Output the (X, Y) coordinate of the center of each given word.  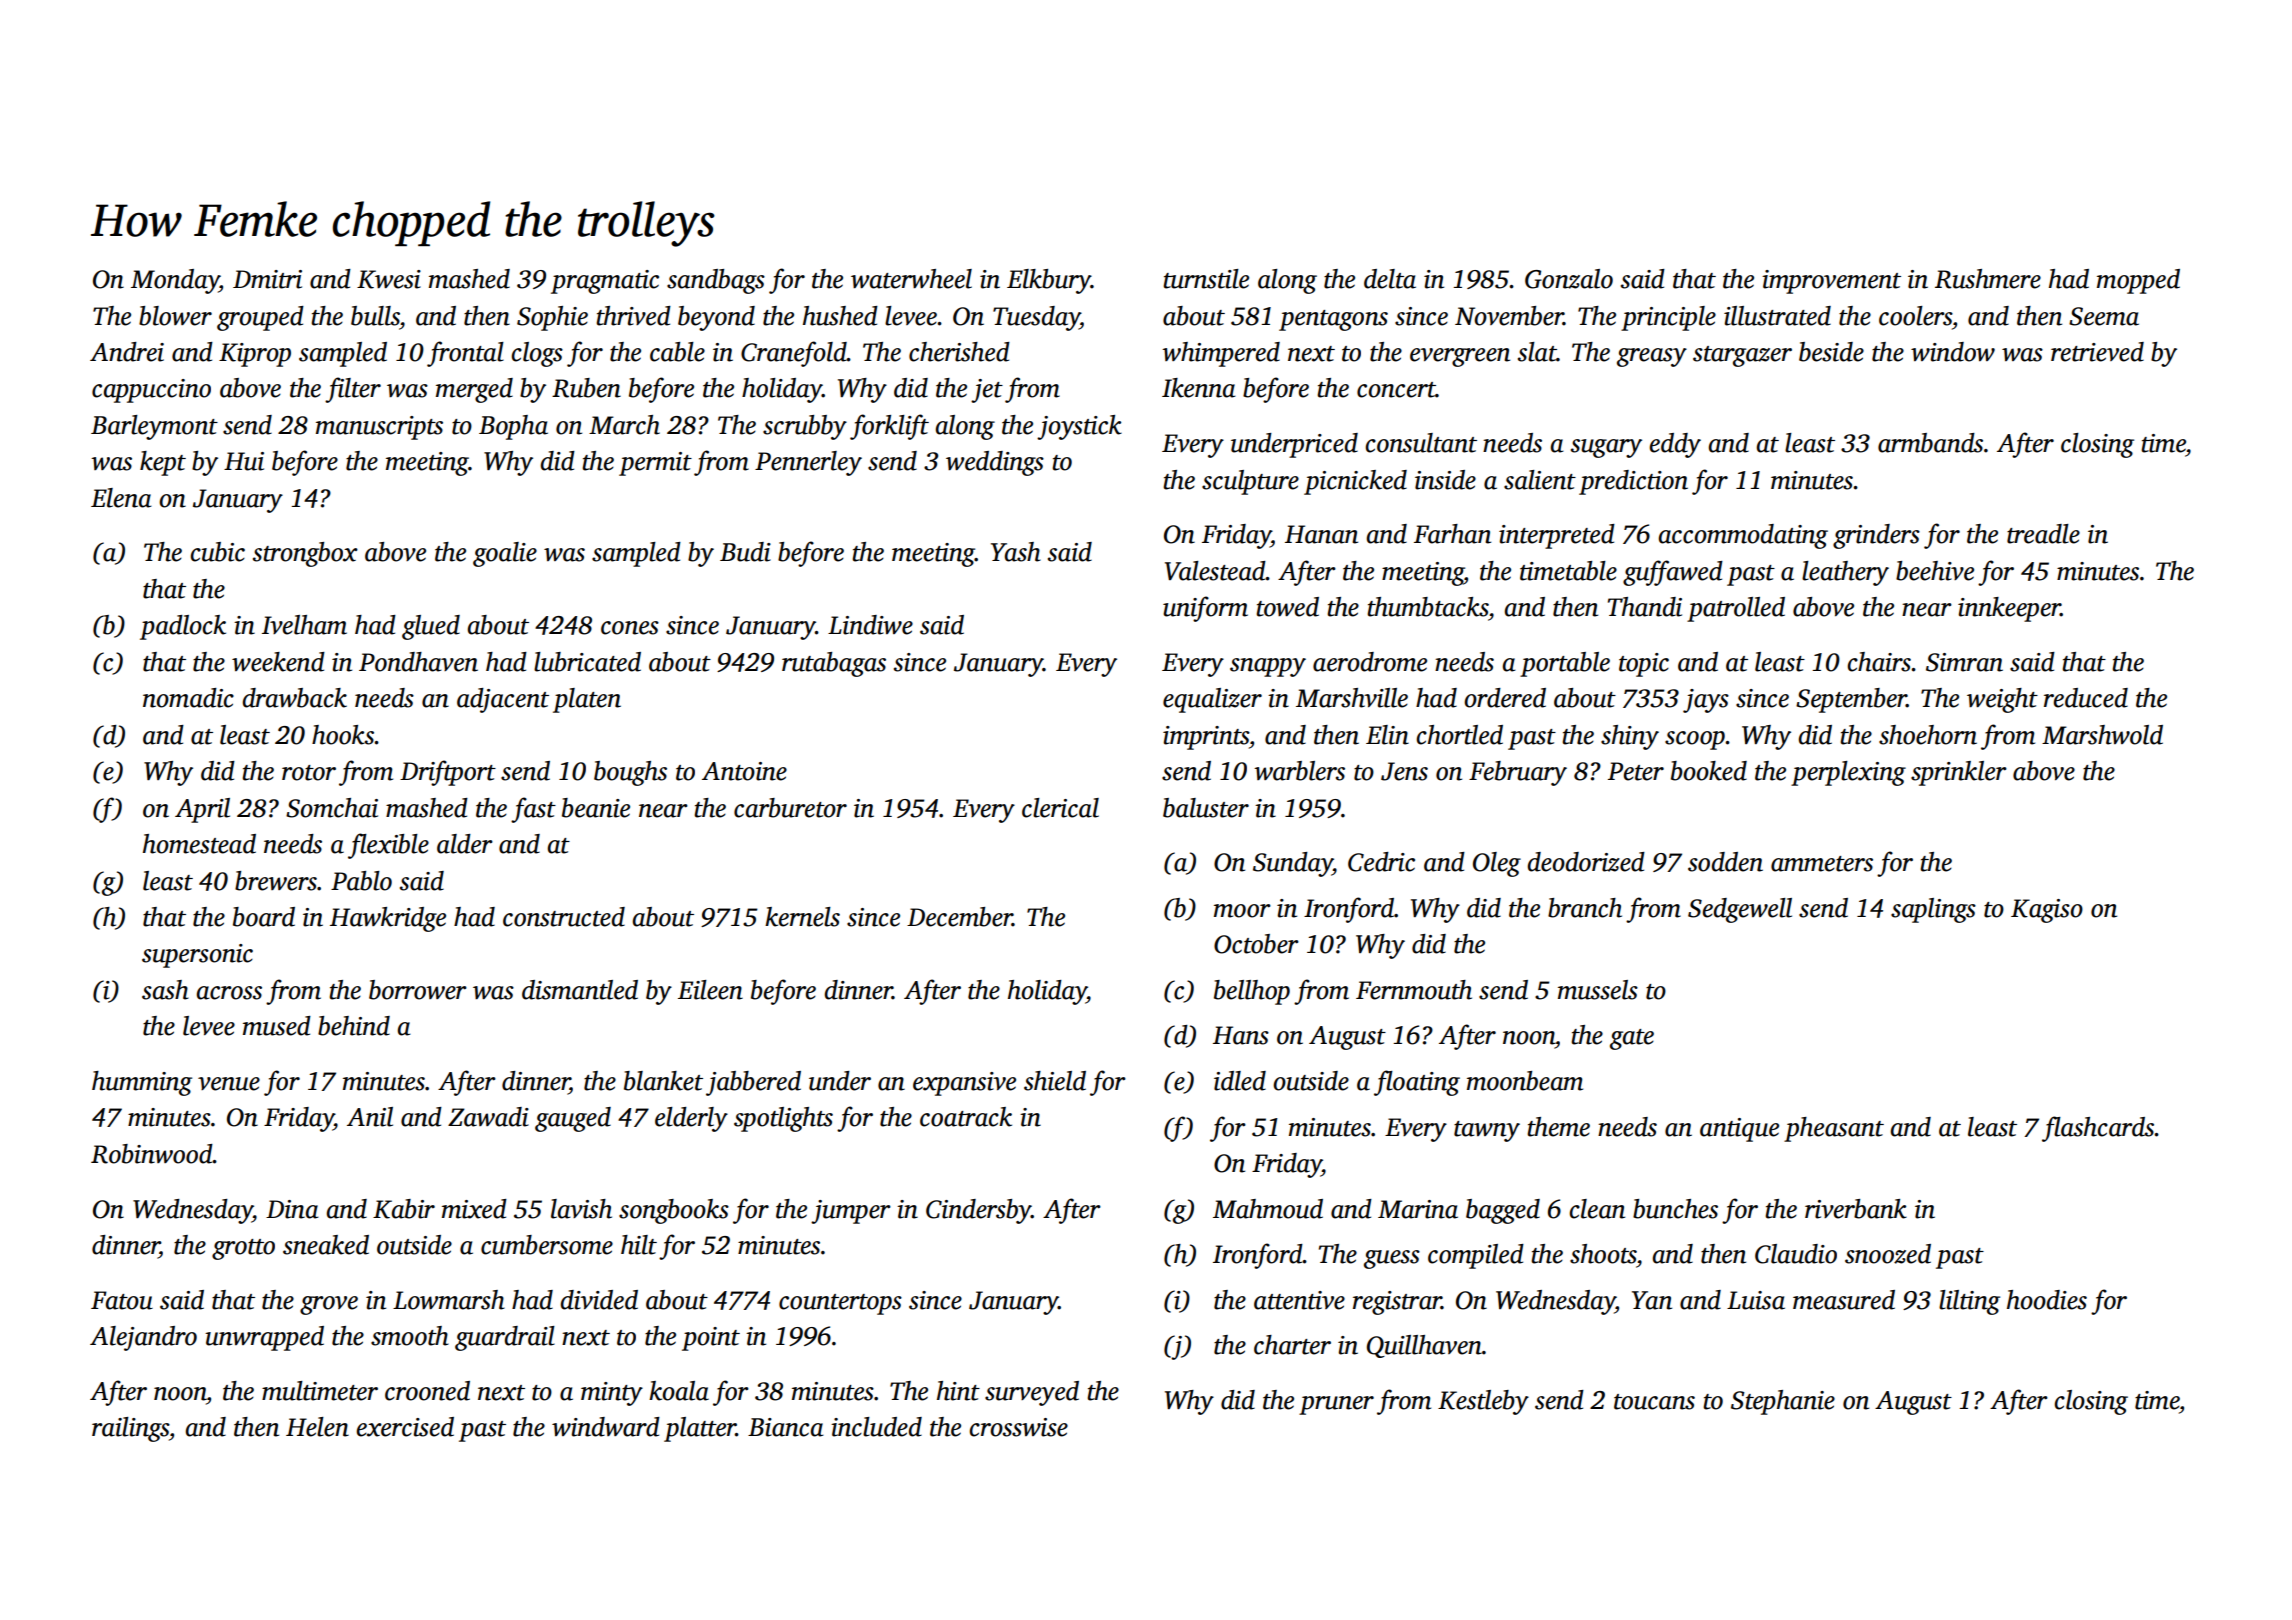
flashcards (2098, 1129)
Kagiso (2047, 911)
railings (130, 1429)
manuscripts (379, 428)
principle (1668, 318)
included (876, 1427)
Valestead (1215, 571)
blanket (663, 1081)
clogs (537, 354)
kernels (802, 917)
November (1509, 316)
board (264, 917)
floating (1417, 1083)
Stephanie (1783, 1402)
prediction (1633, 482)
